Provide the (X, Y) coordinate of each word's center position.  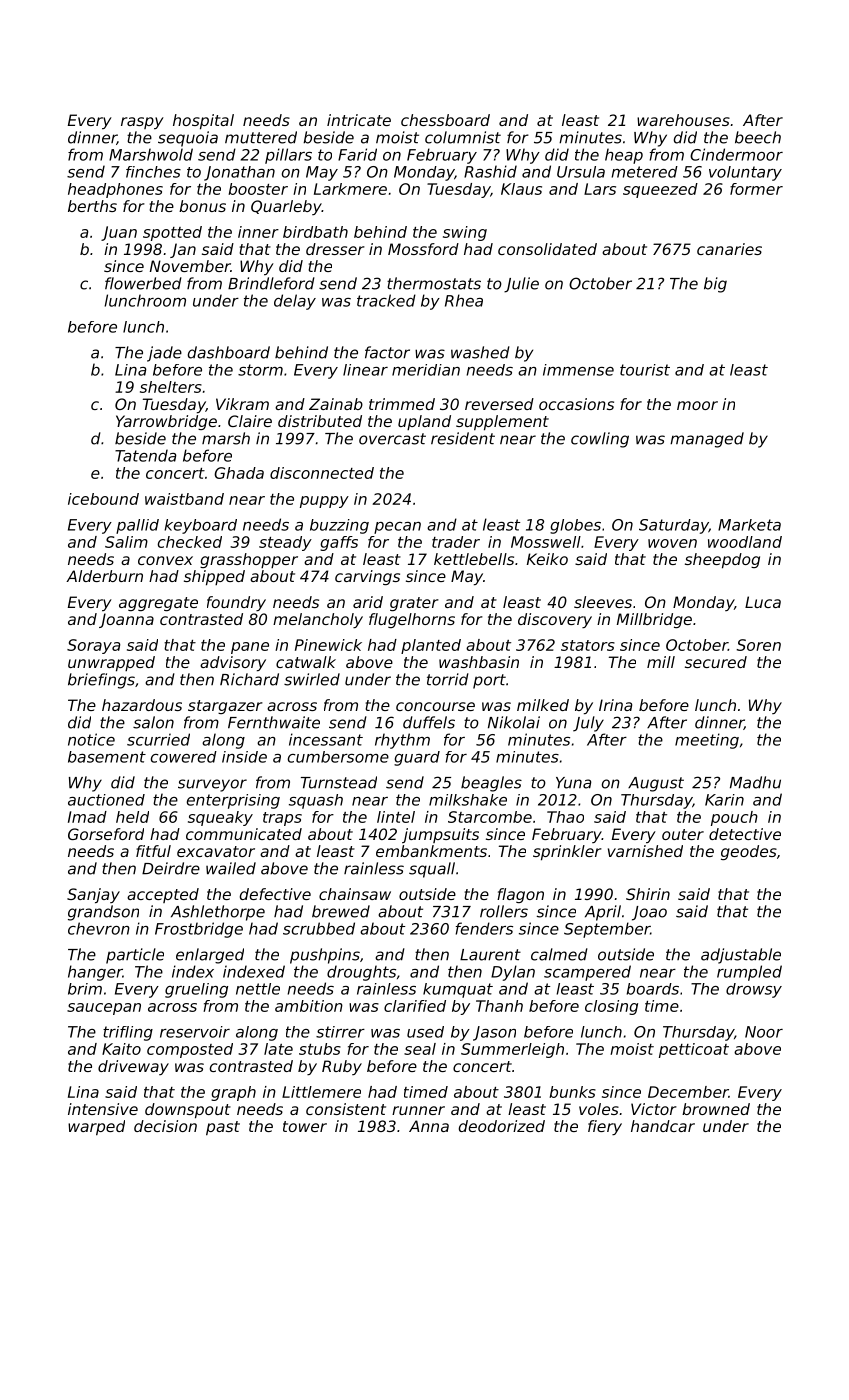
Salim (126, 542)
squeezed (660, 190)
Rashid (490, 171)
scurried (158, 739)
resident (463, 438)
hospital (203, 122)
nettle (258, 989)
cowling (600, 440)
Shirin (648, 894)
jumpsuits (440, 835)
